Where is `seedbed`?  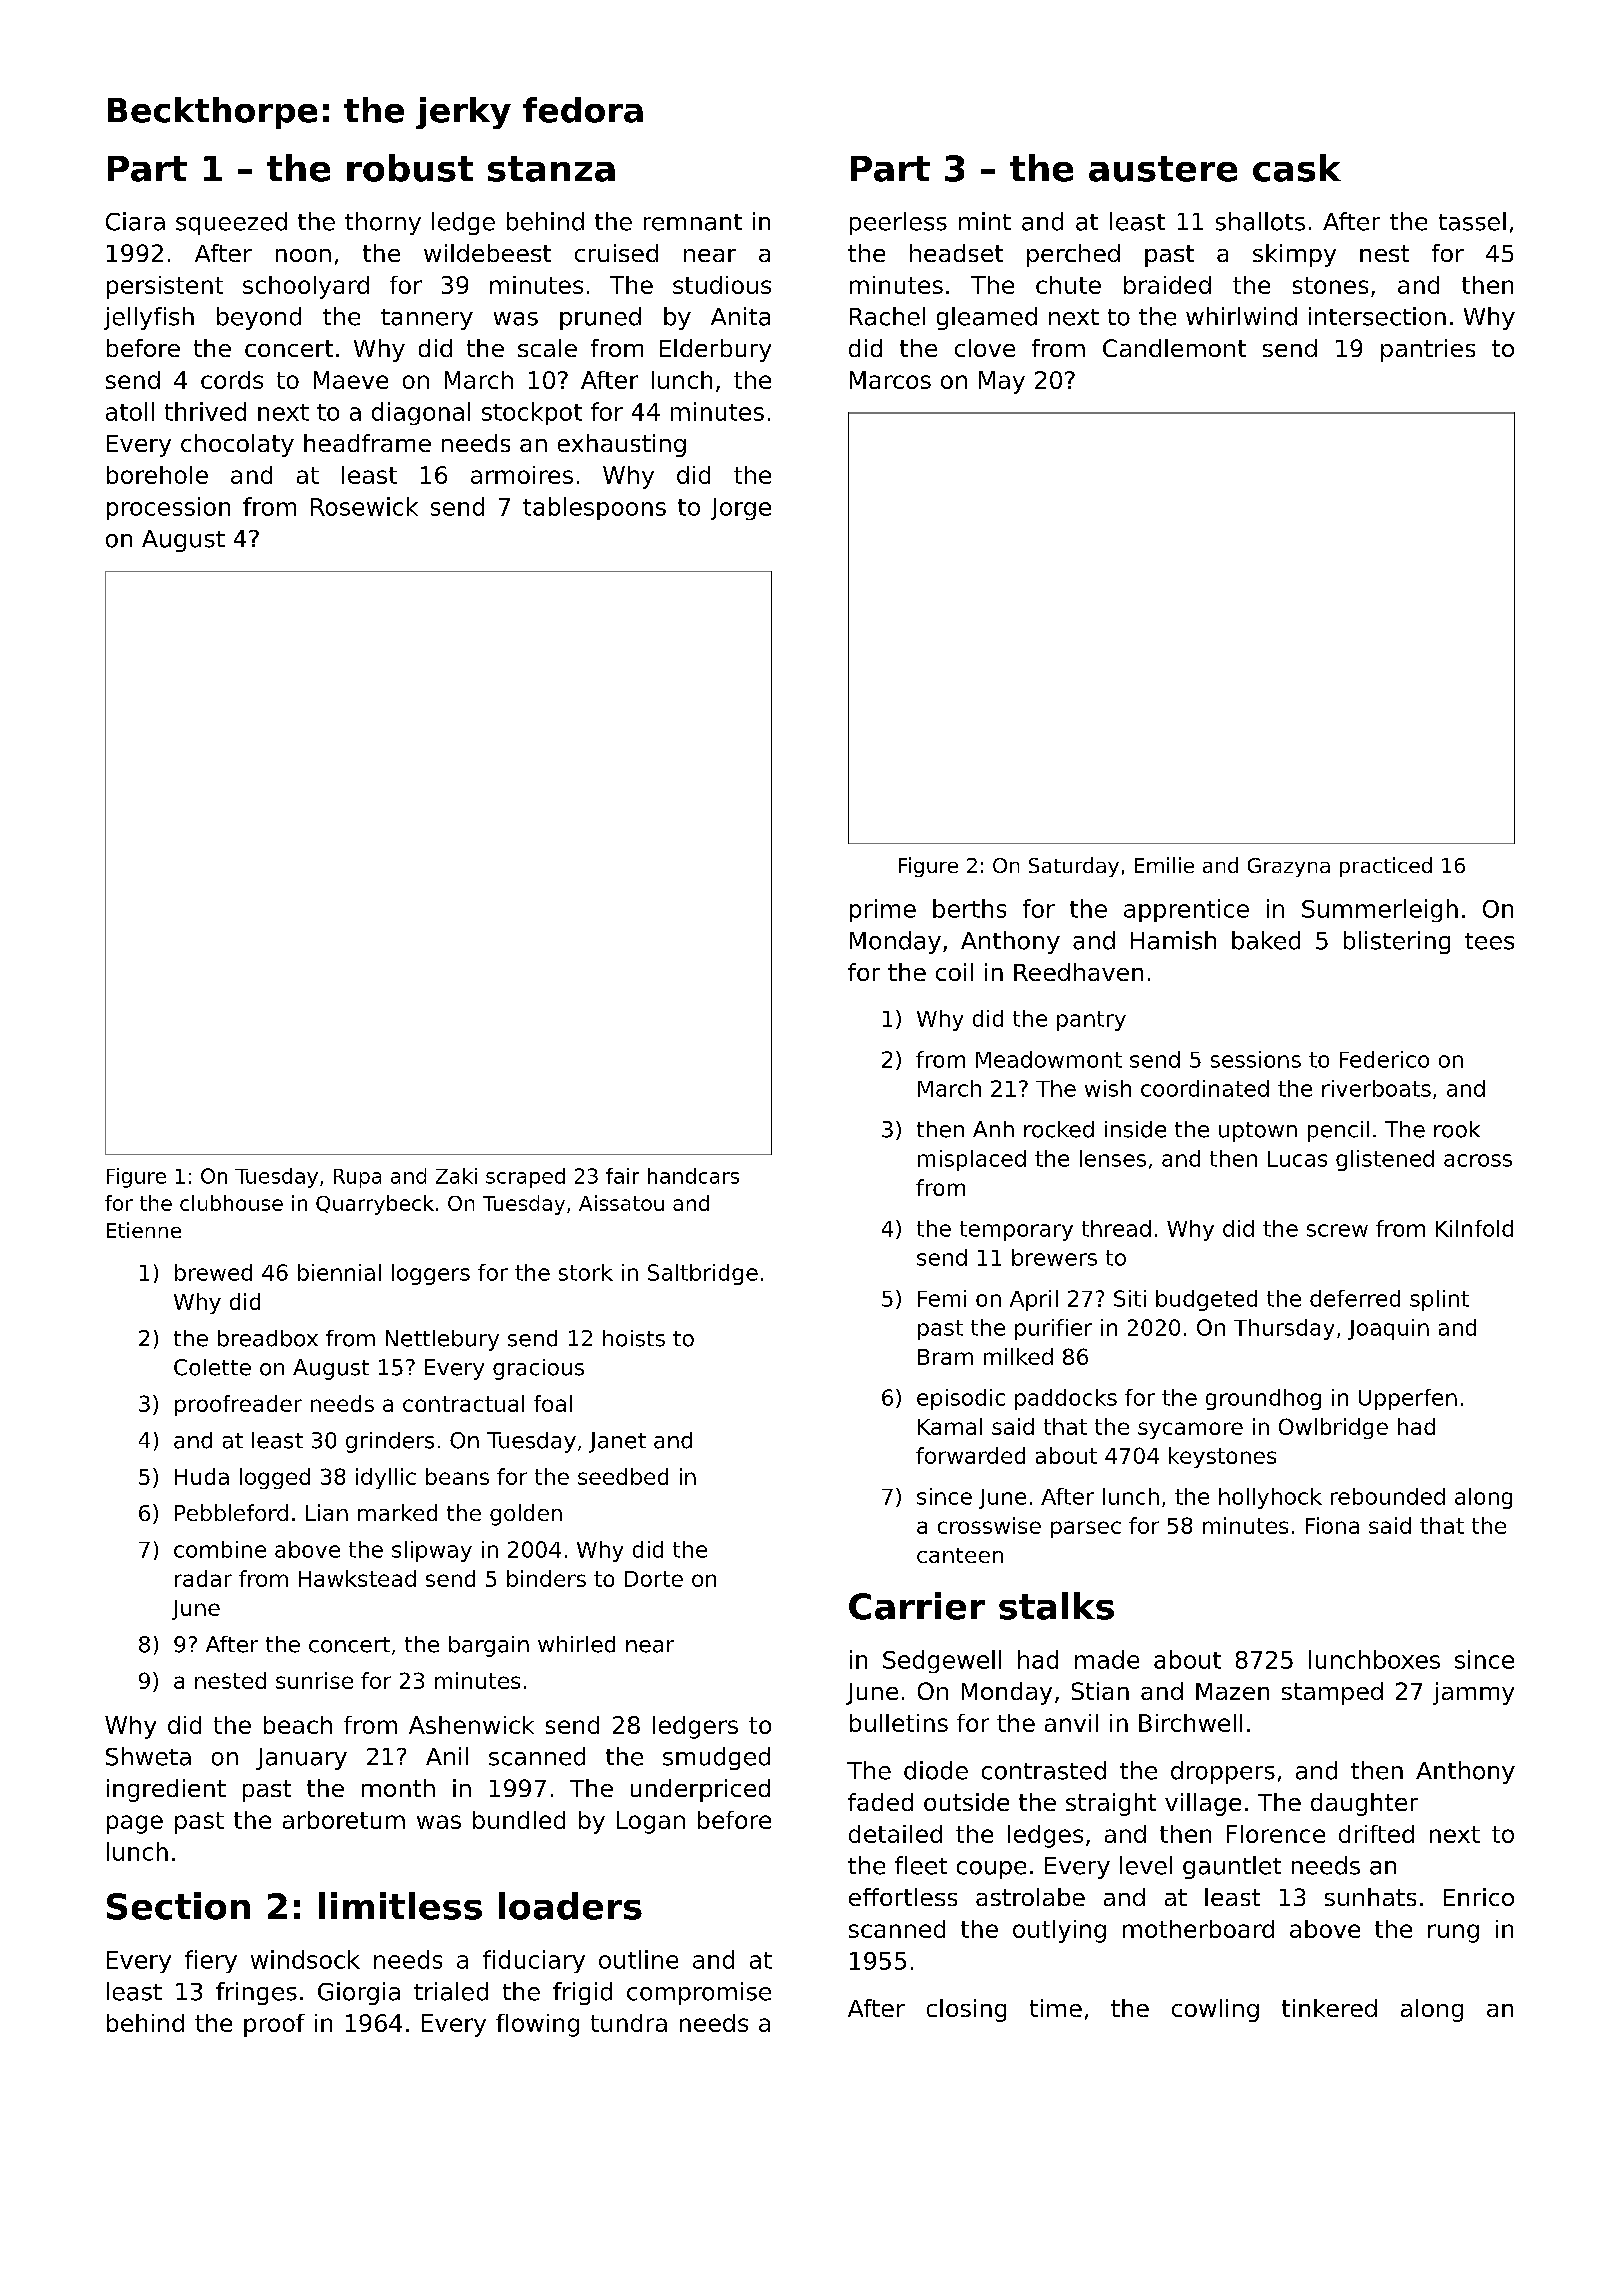 seedbed is located at coordinates (623, 1476).
